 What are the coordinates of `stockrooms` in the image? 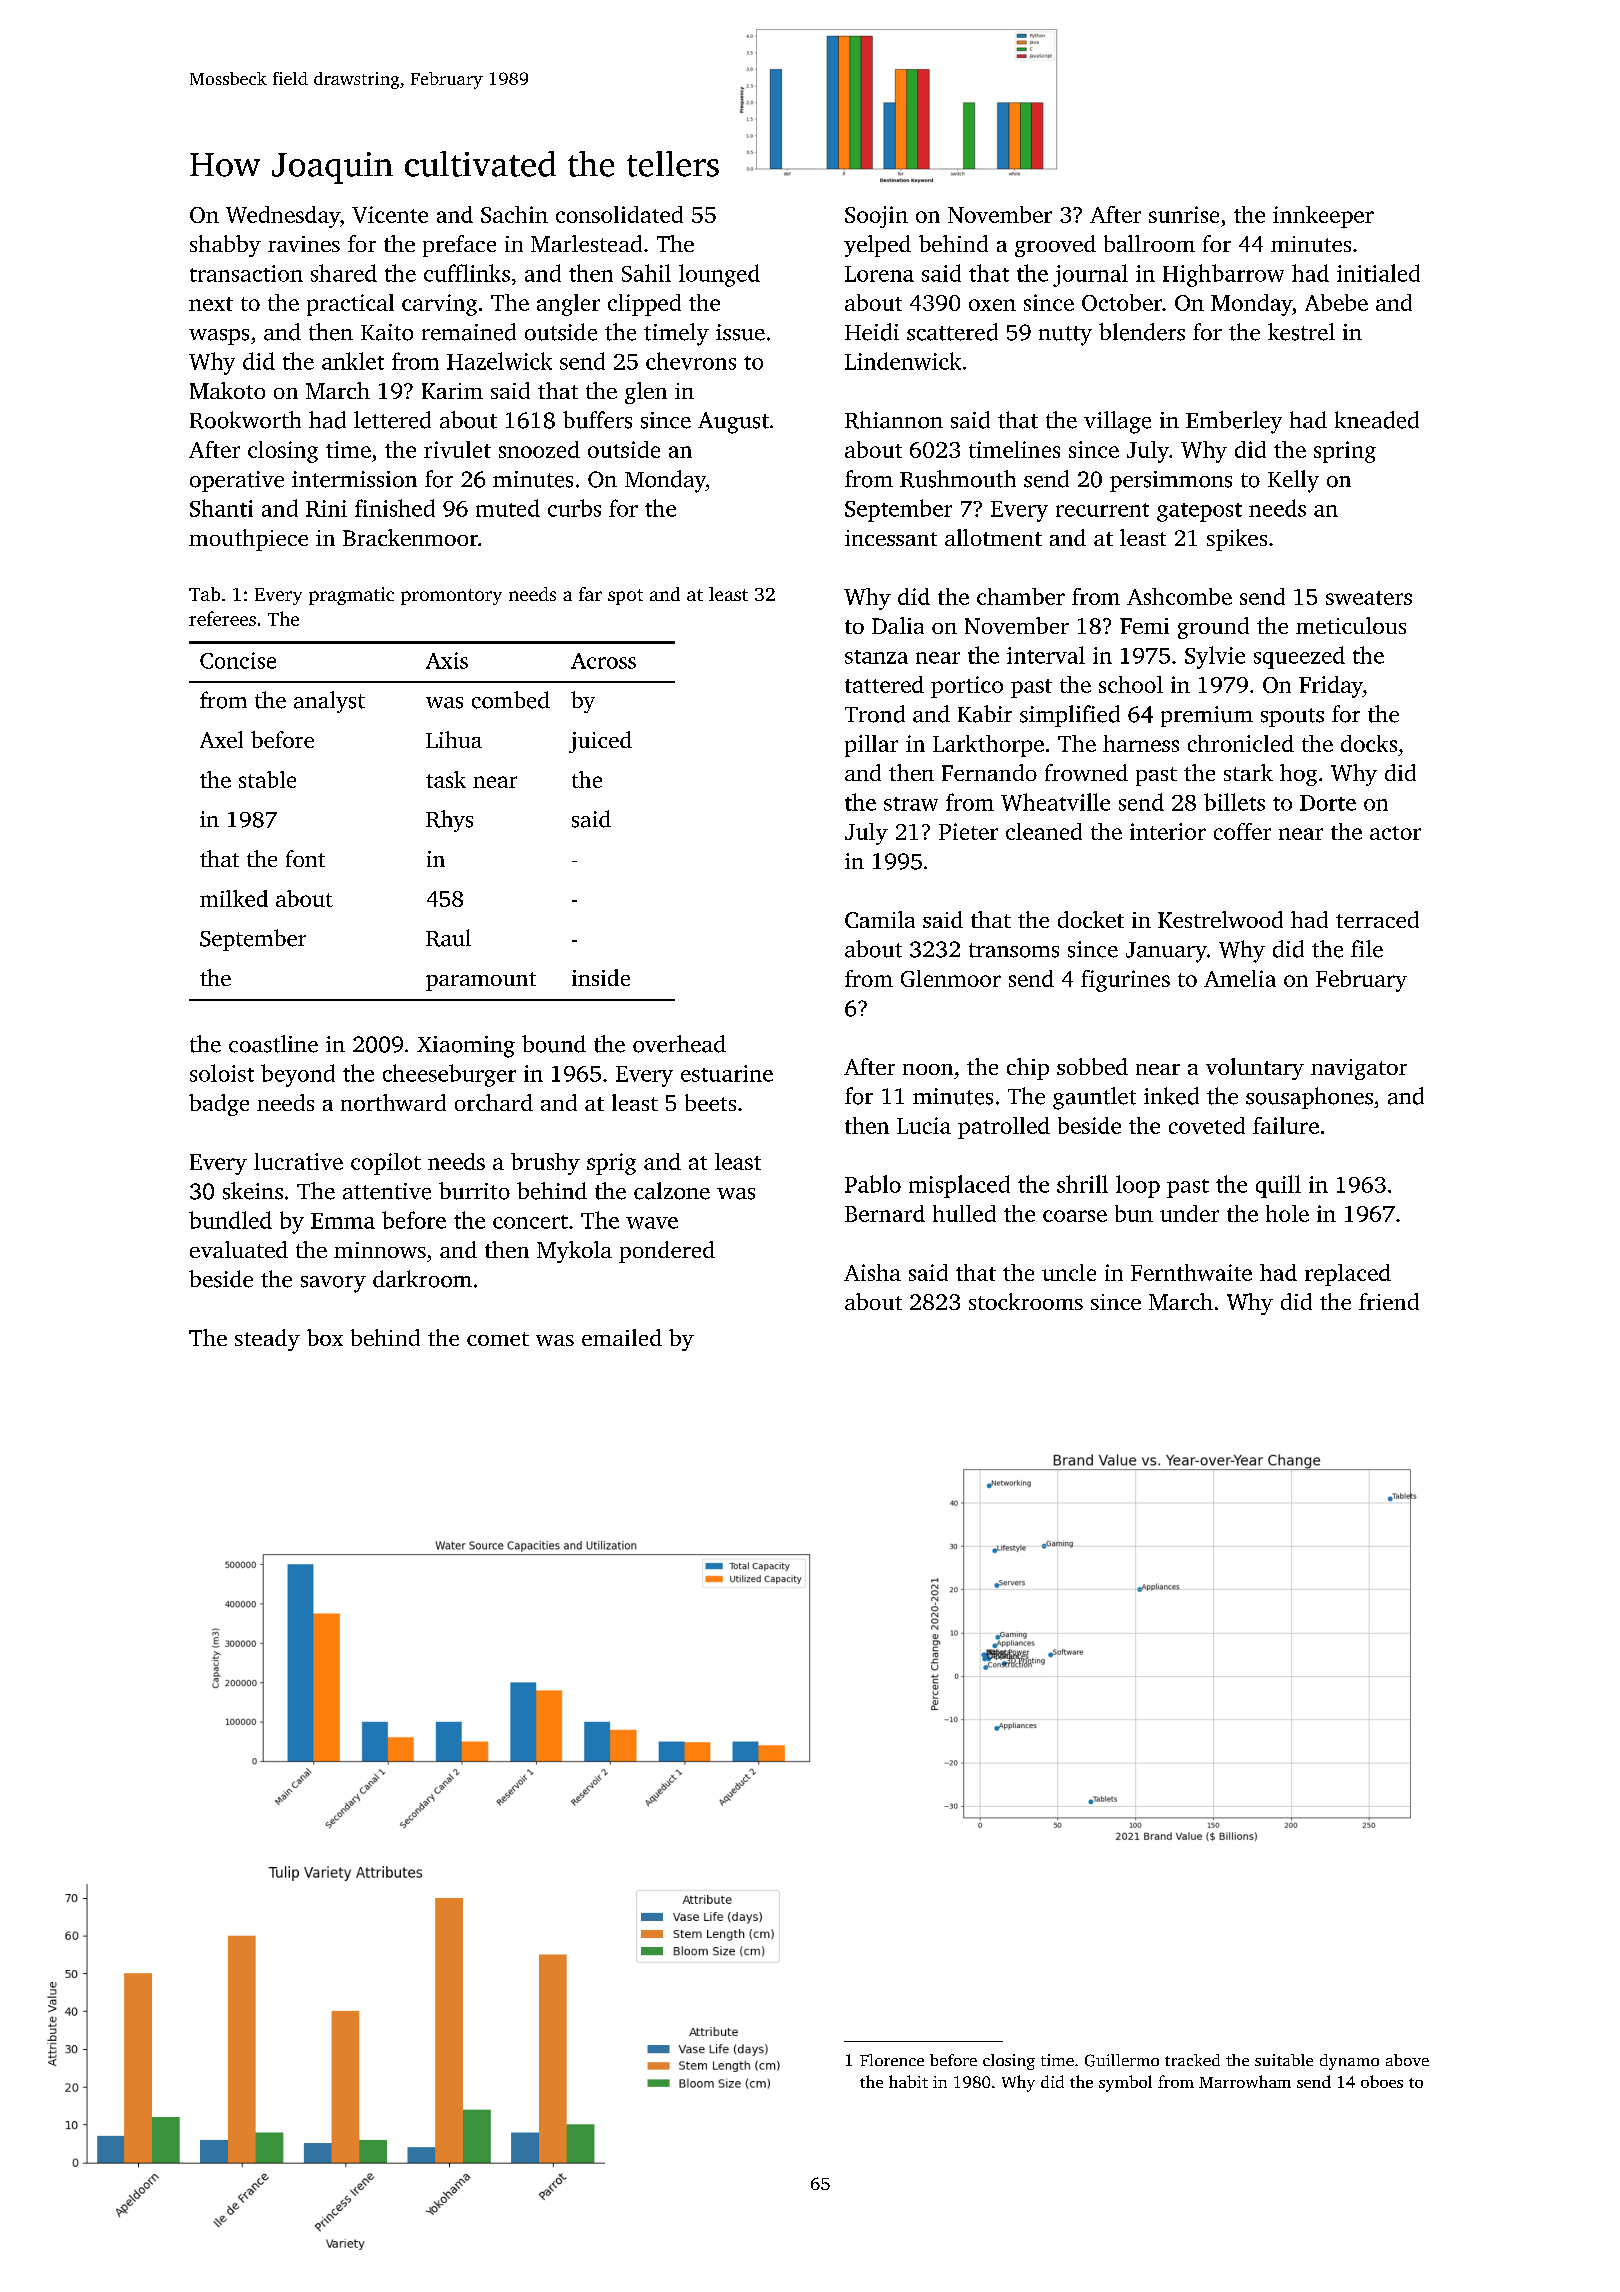 It's located at (1026, 1301).
